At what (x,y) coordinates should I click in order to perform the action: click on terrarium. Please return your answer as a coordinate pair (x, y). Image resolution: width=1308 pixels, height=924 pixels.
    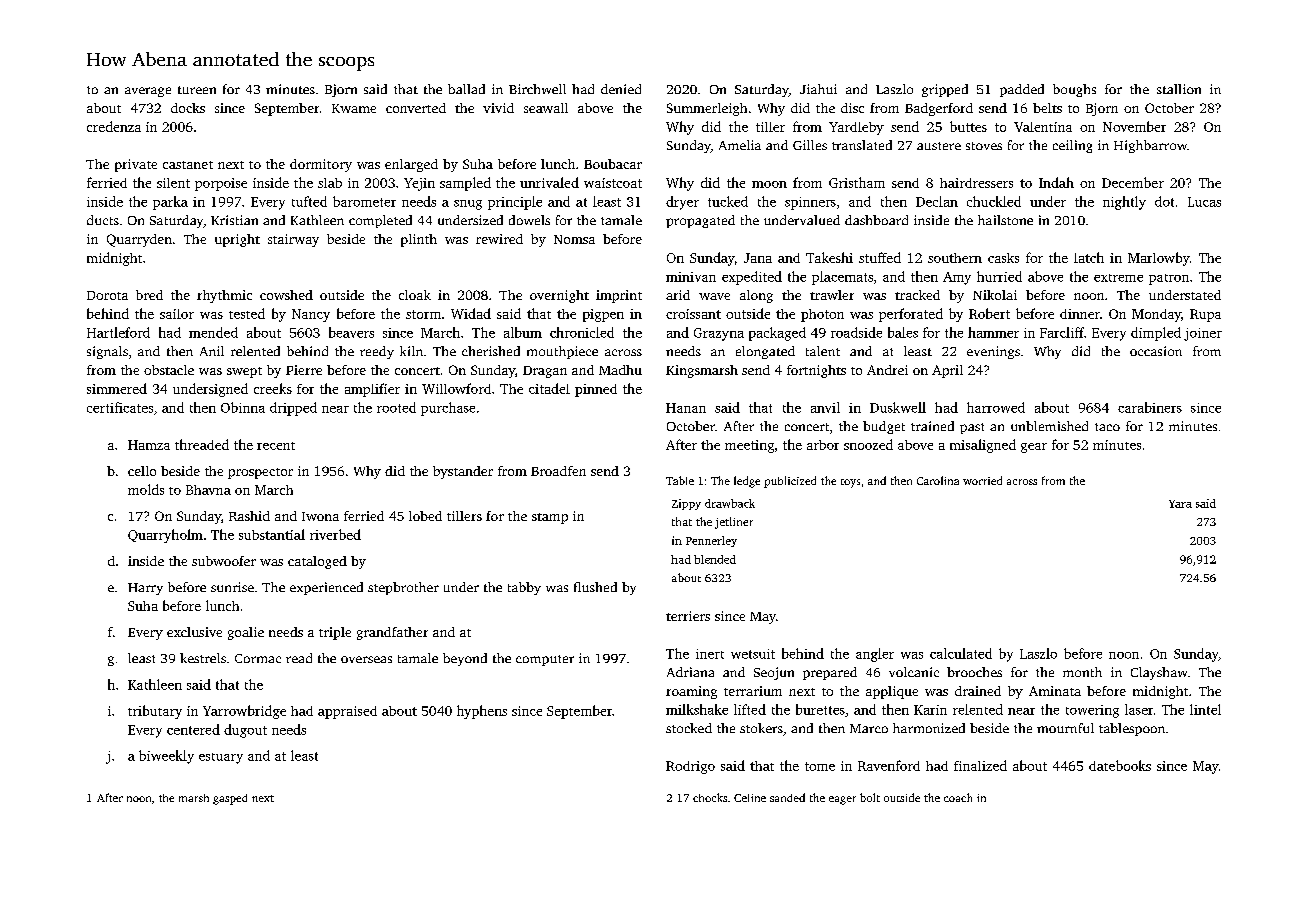
    Looking at the image, I should click on (753, 691).
